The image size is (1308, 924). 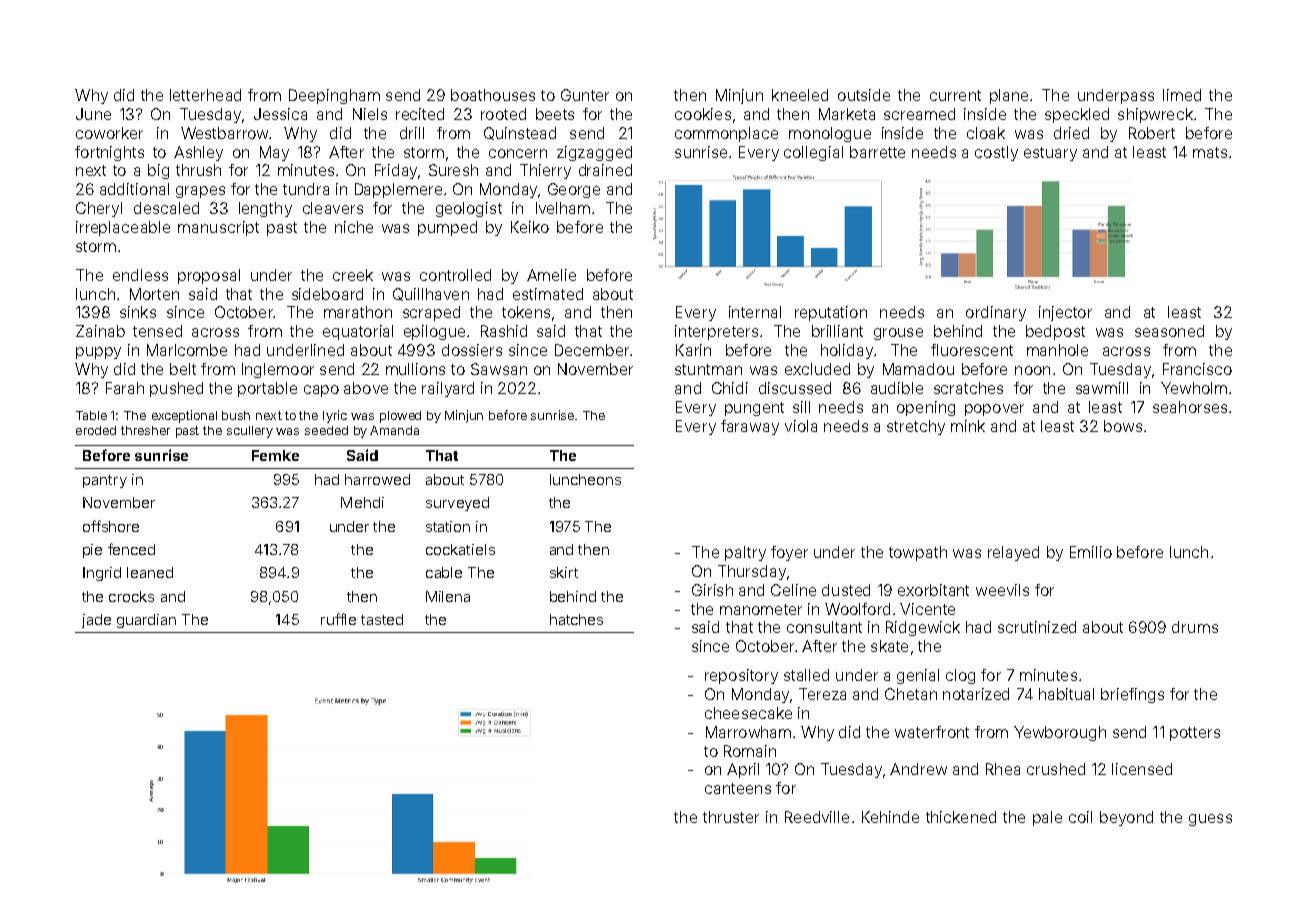 I want to click on internal, so click(x=755, y=312).
